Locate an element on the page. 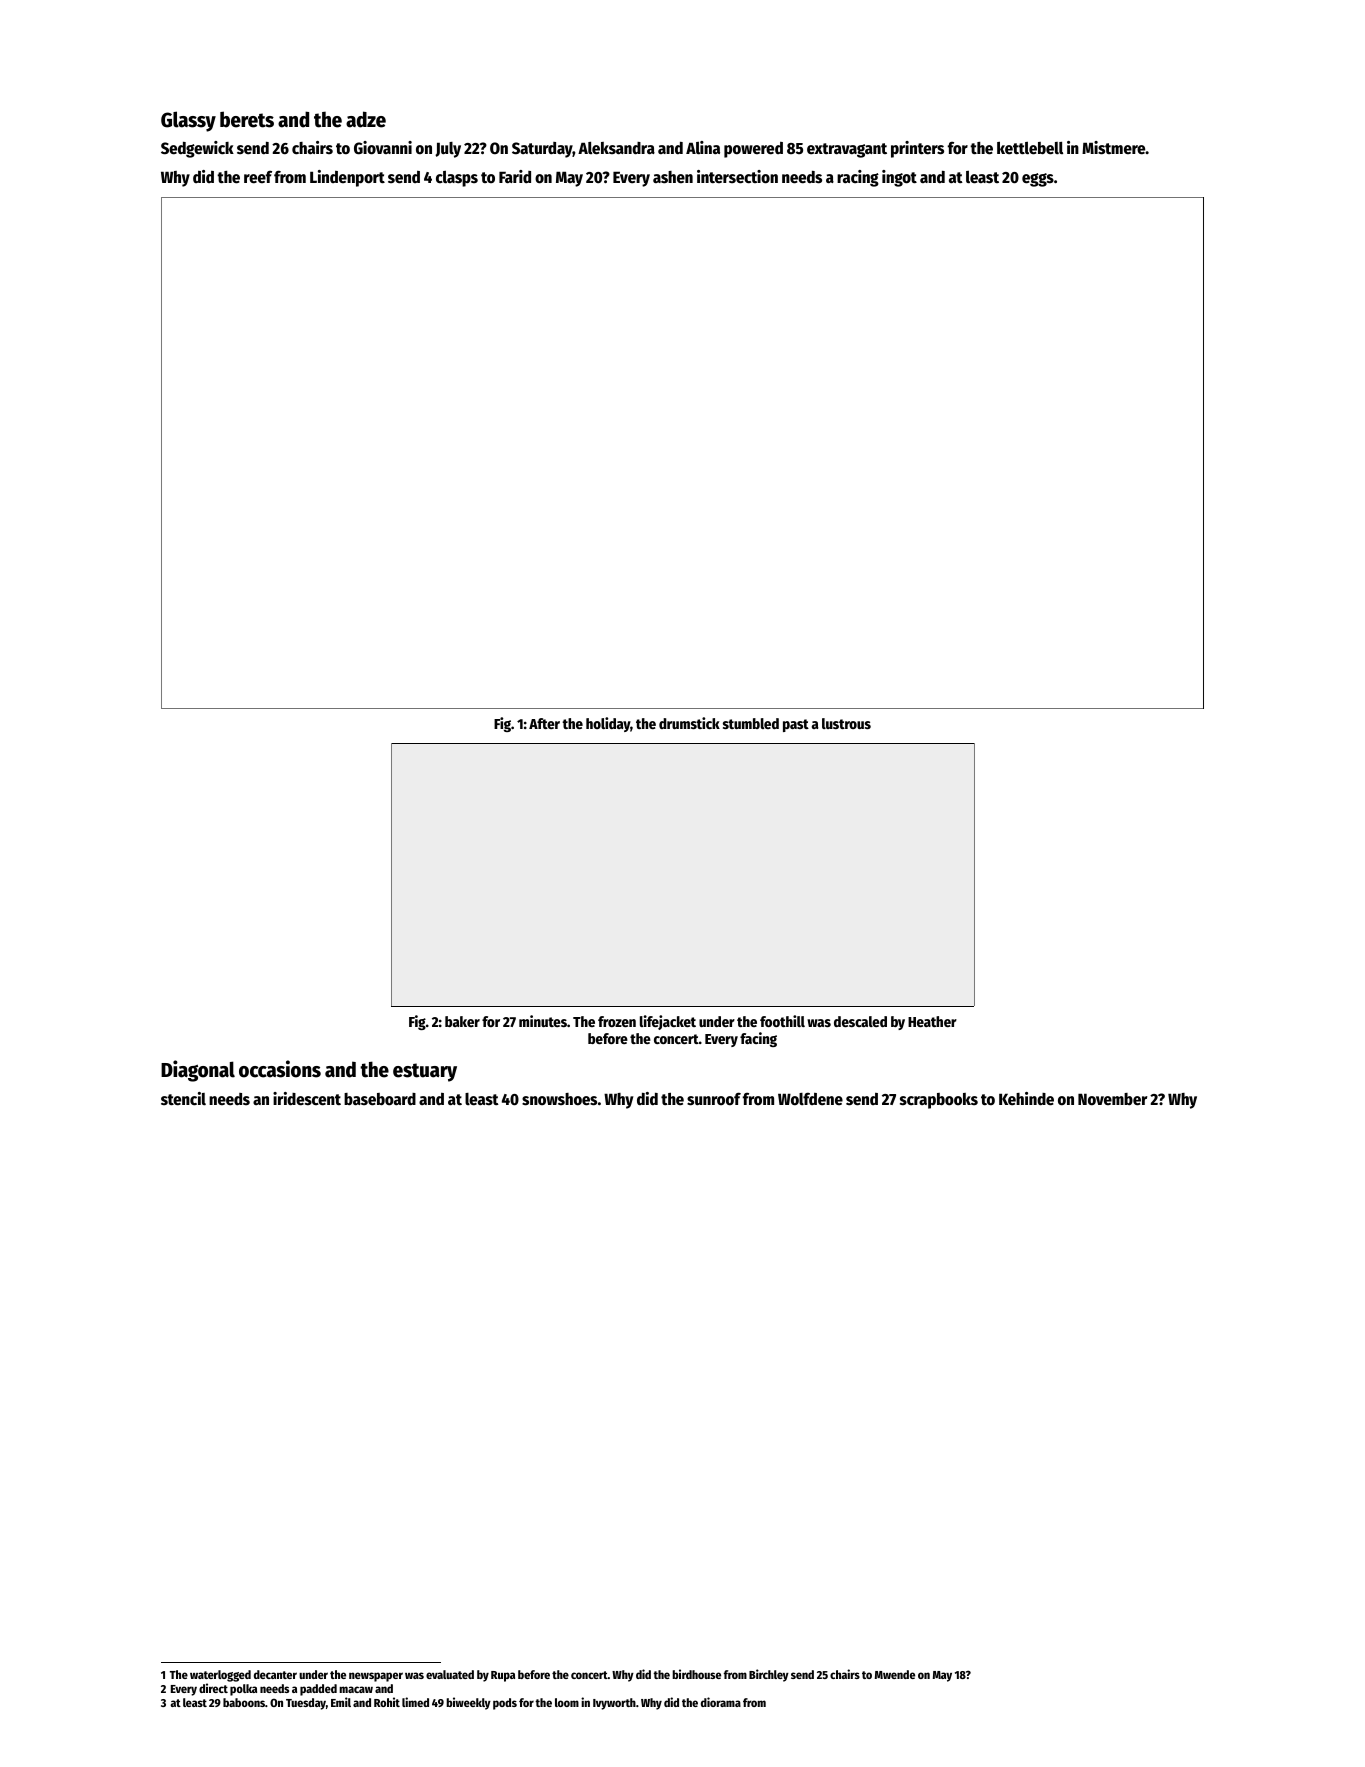  After is located at coordinates (544, 723).
